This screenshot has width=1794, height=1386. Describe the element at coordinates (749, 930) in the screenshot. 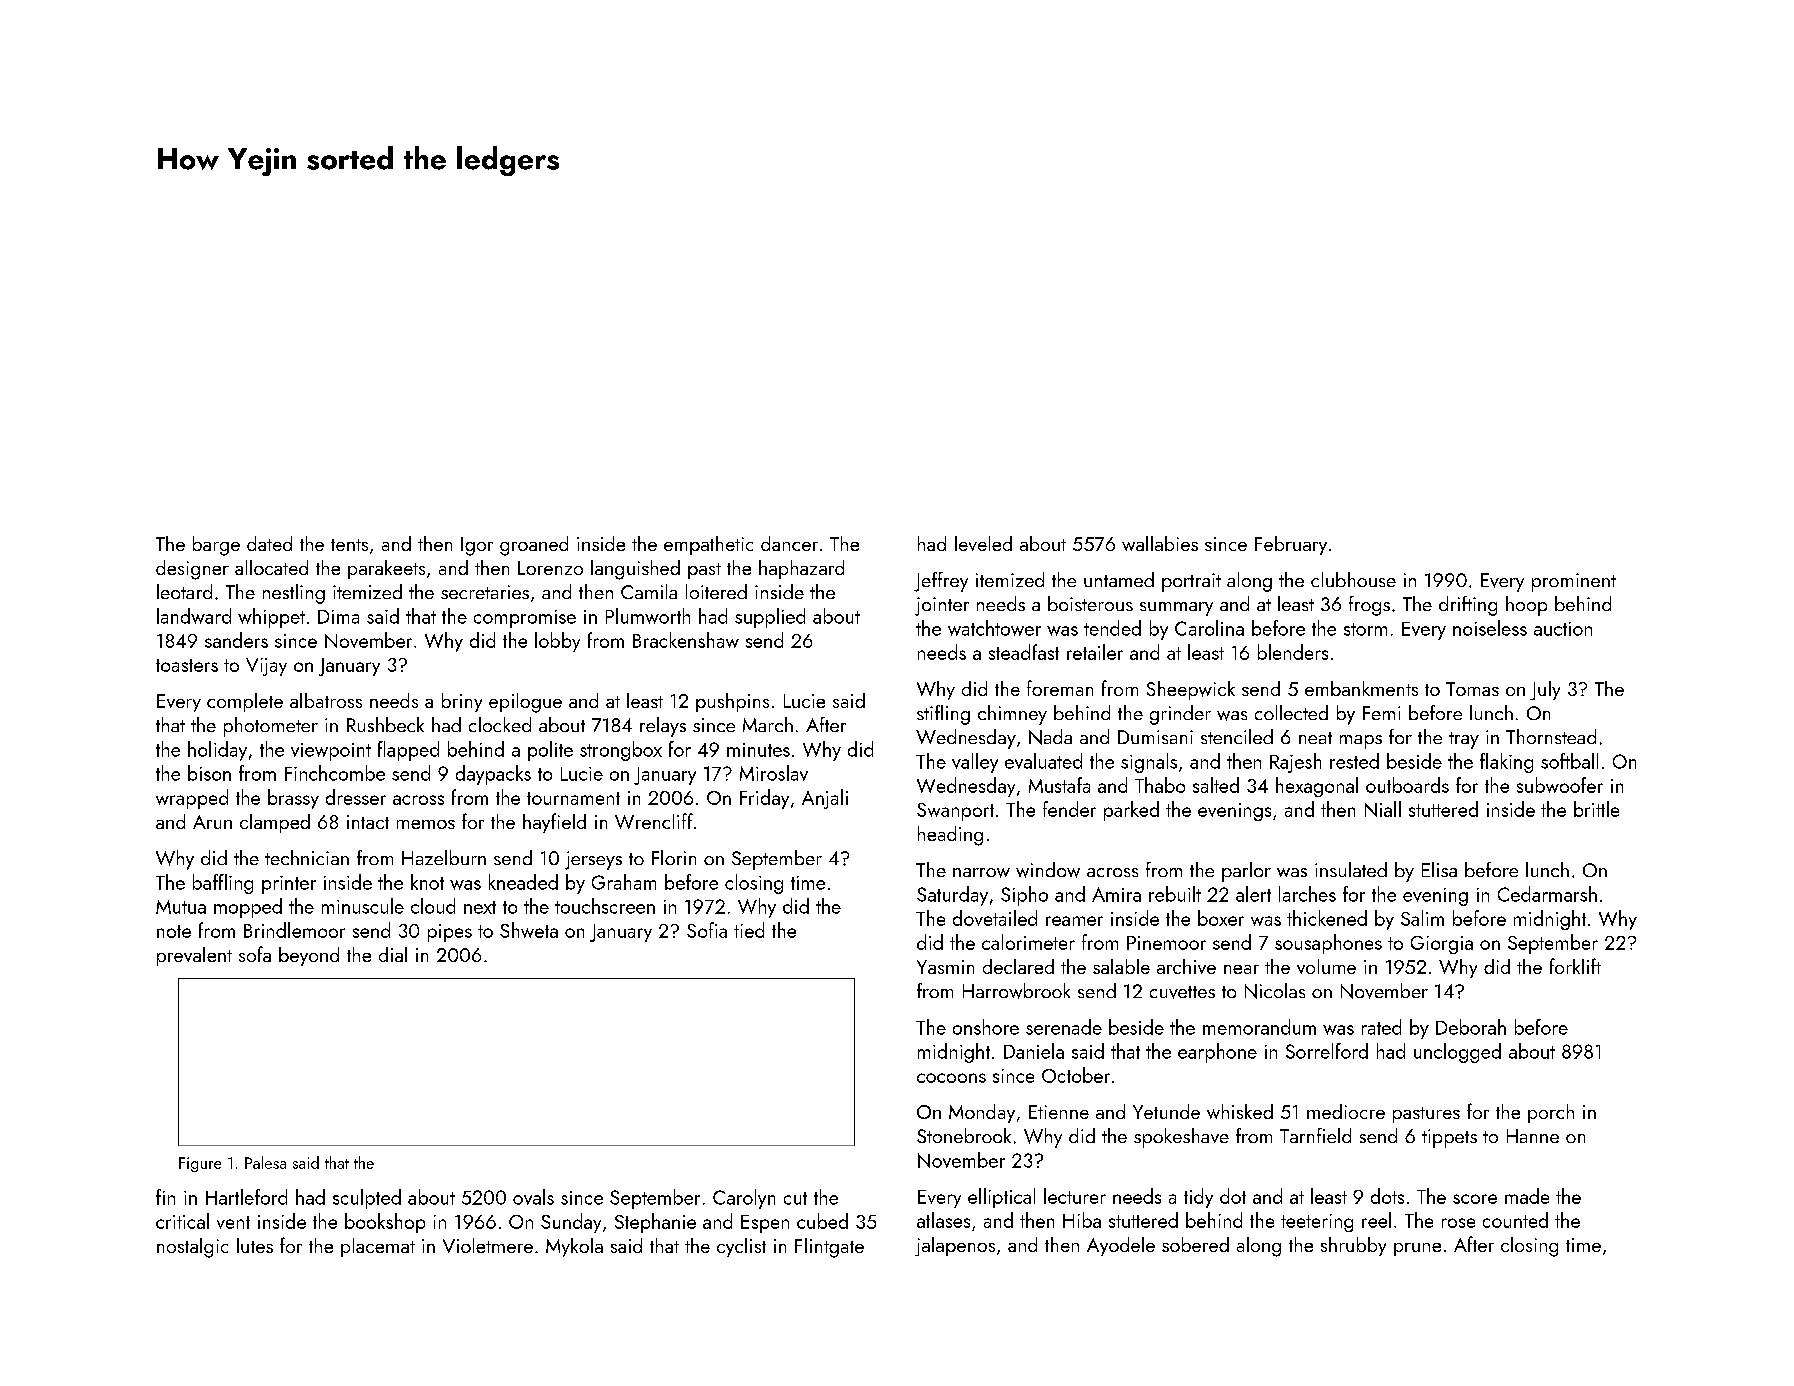

I see `tied` at that location.
